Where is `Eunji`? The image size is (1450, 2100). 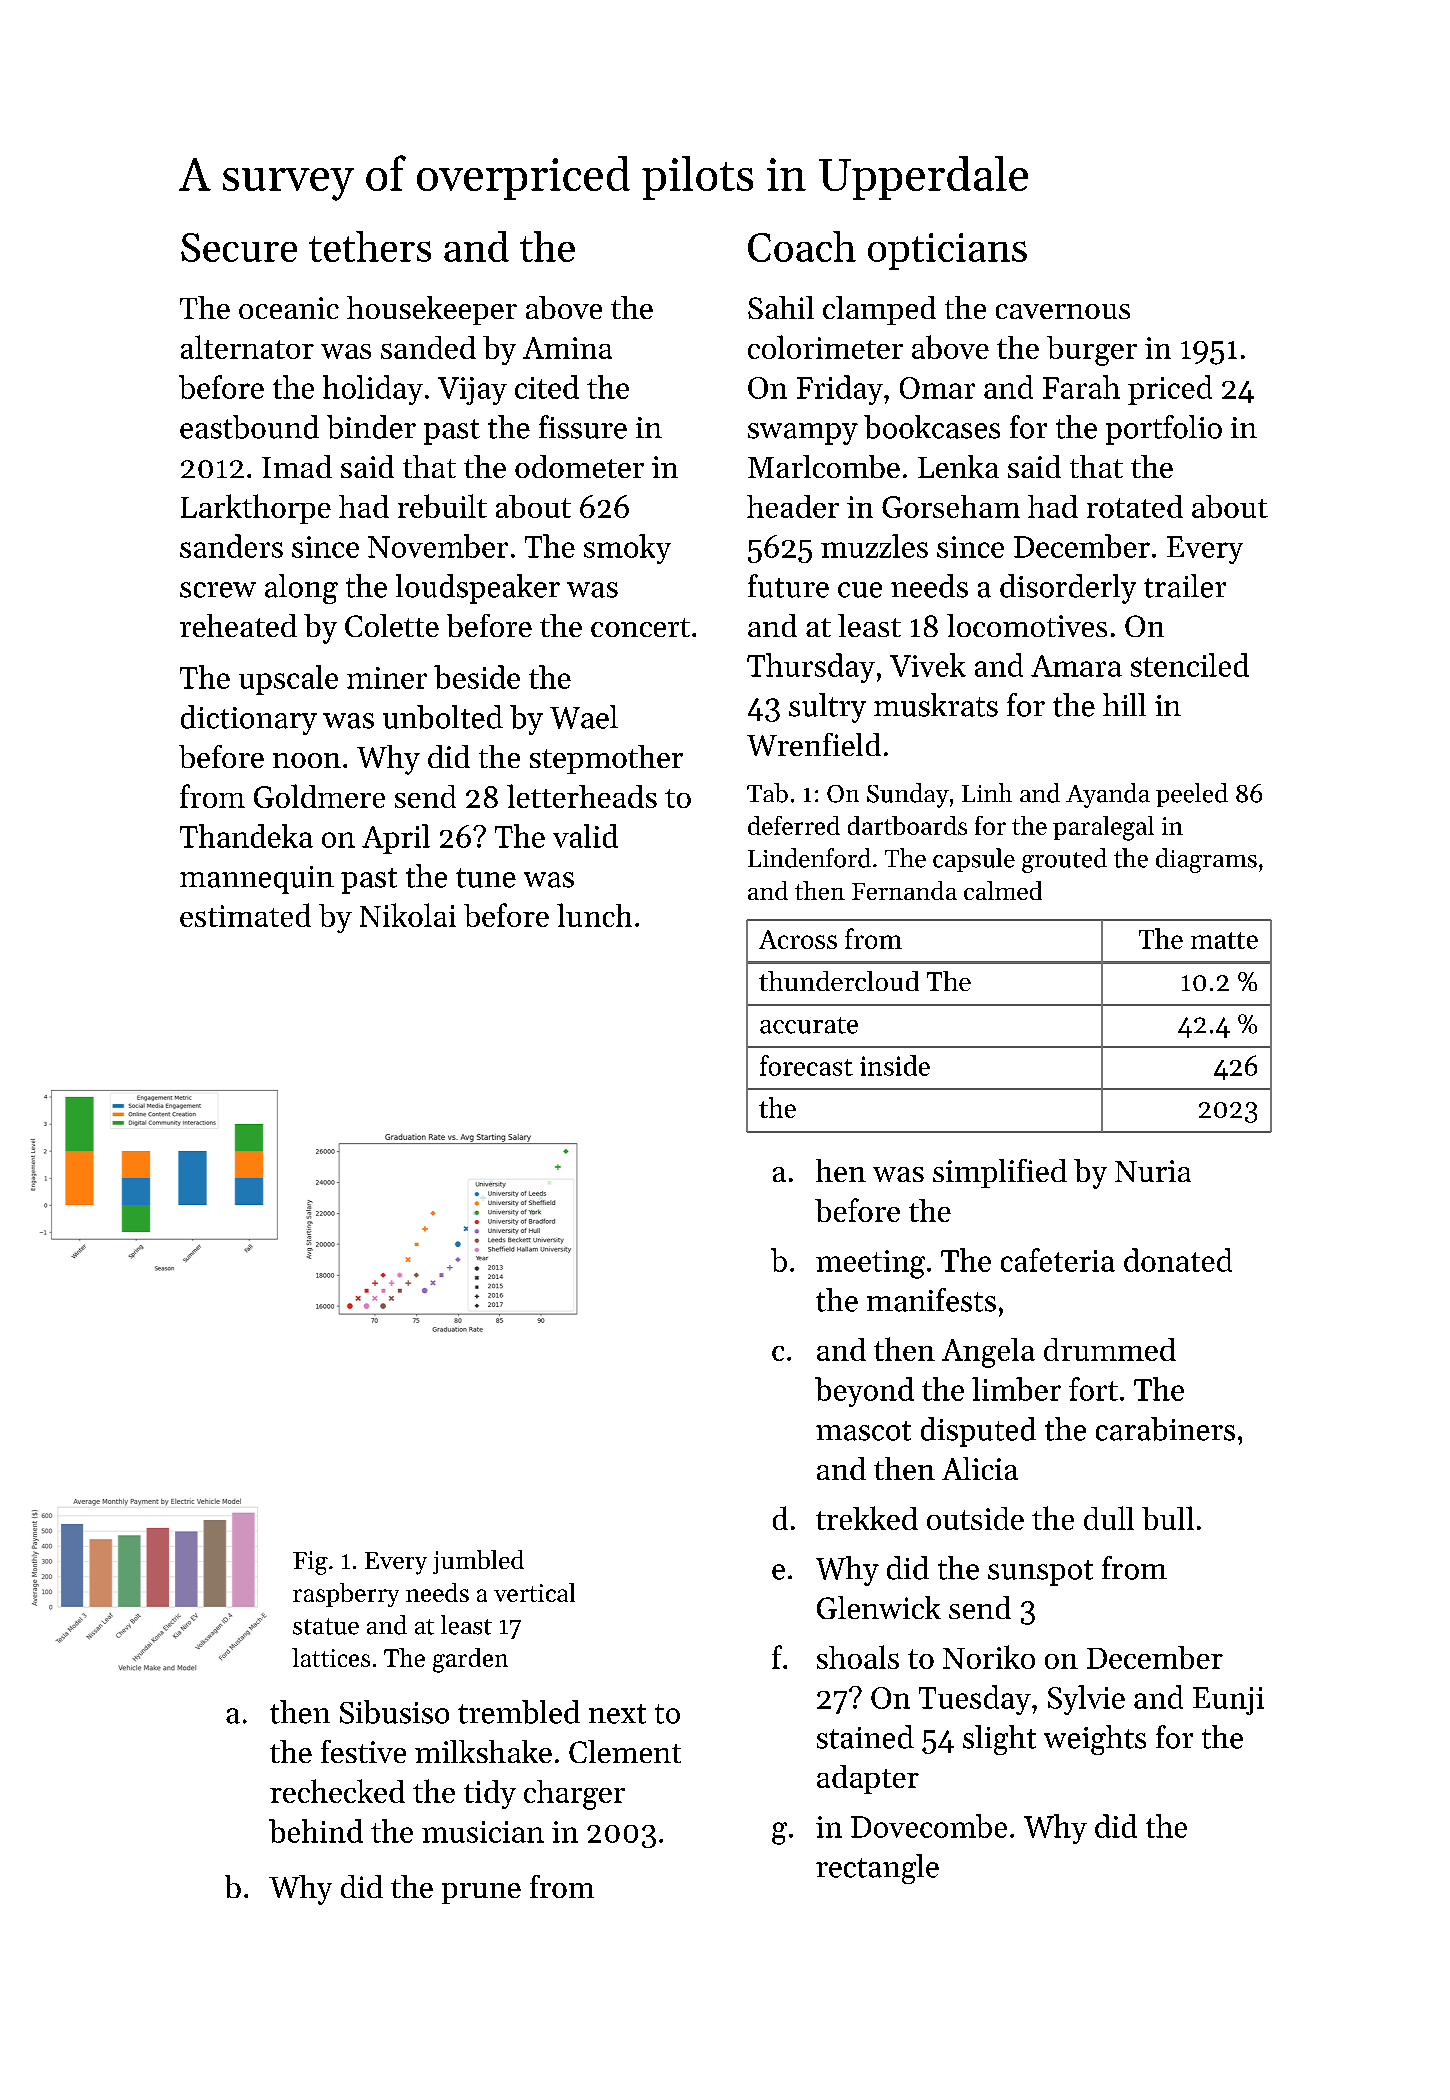
Eunji is located at coordinates (1228, 1701).
